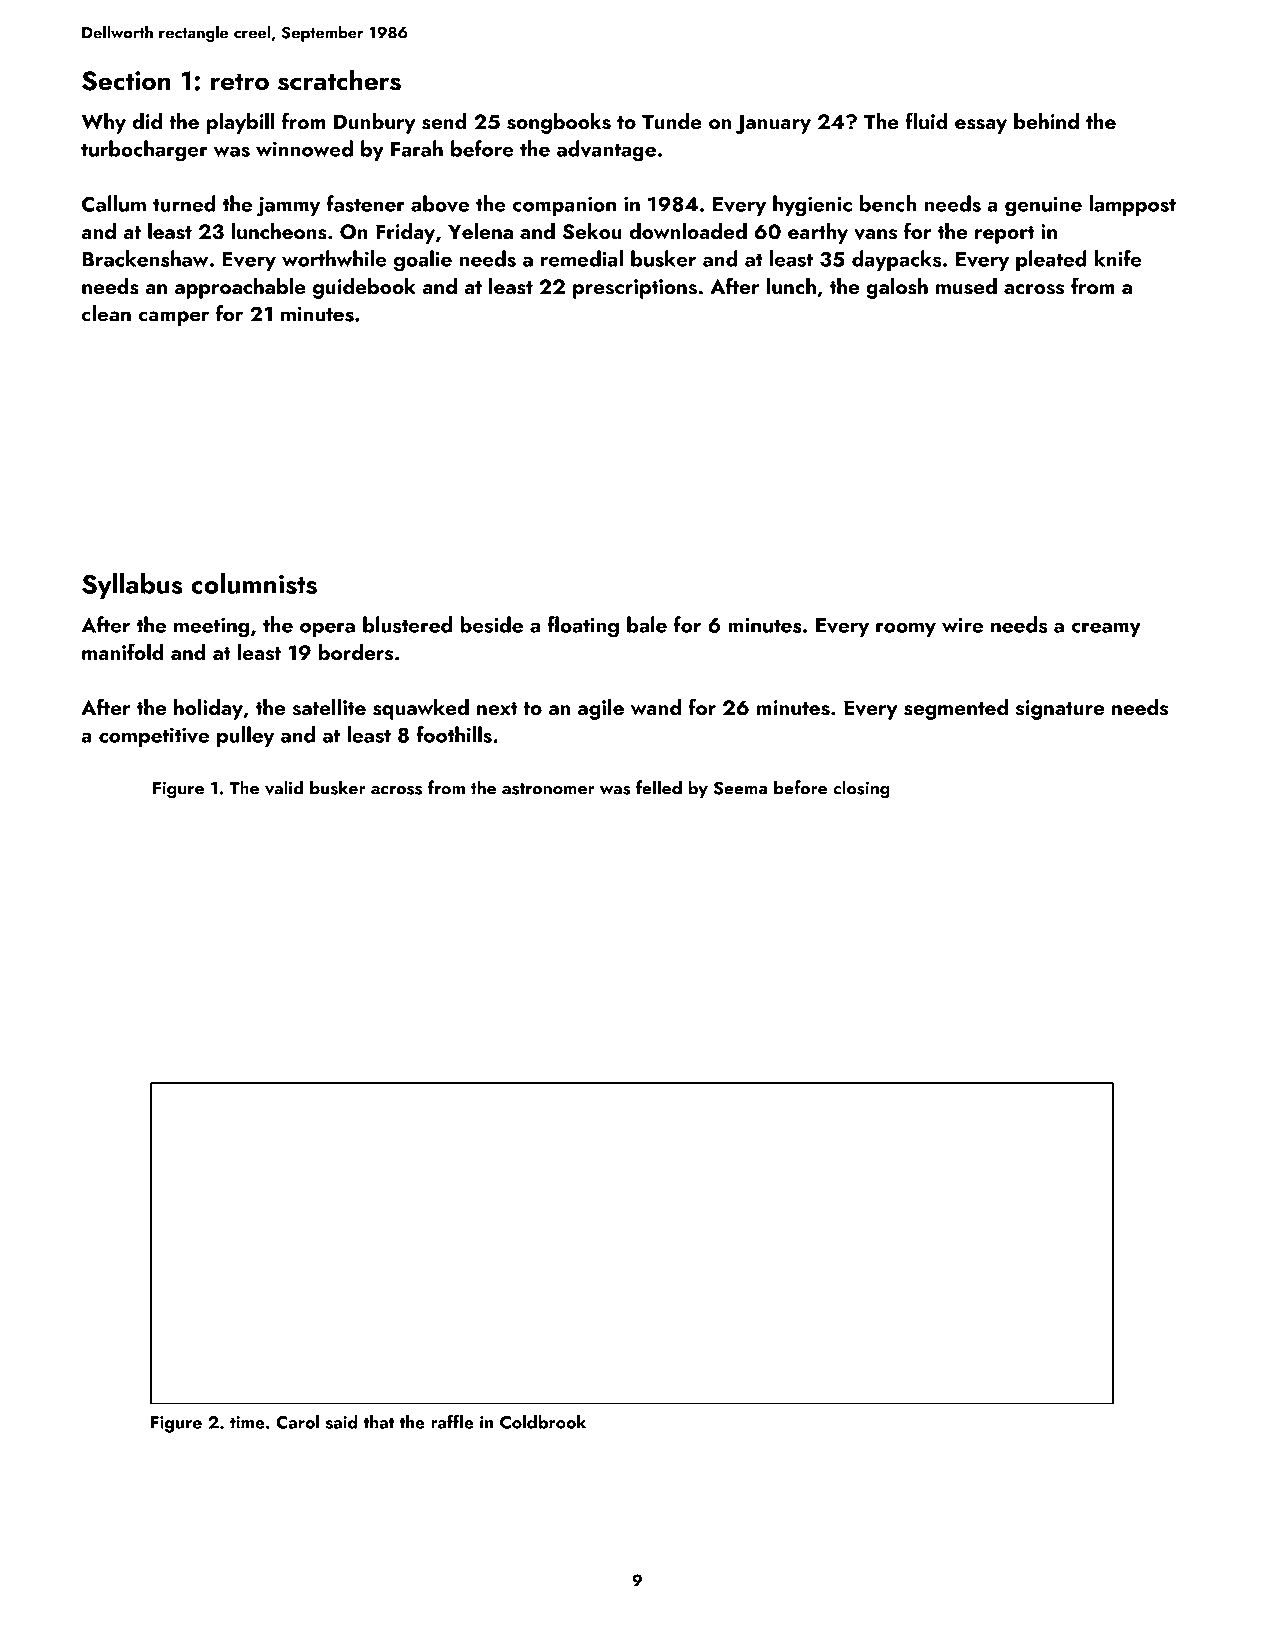 The image size is (1264, 1636). What do you see at coordinates (861, 789) in the screenshot?
I see `closing` at bounding box center [861, 789].
